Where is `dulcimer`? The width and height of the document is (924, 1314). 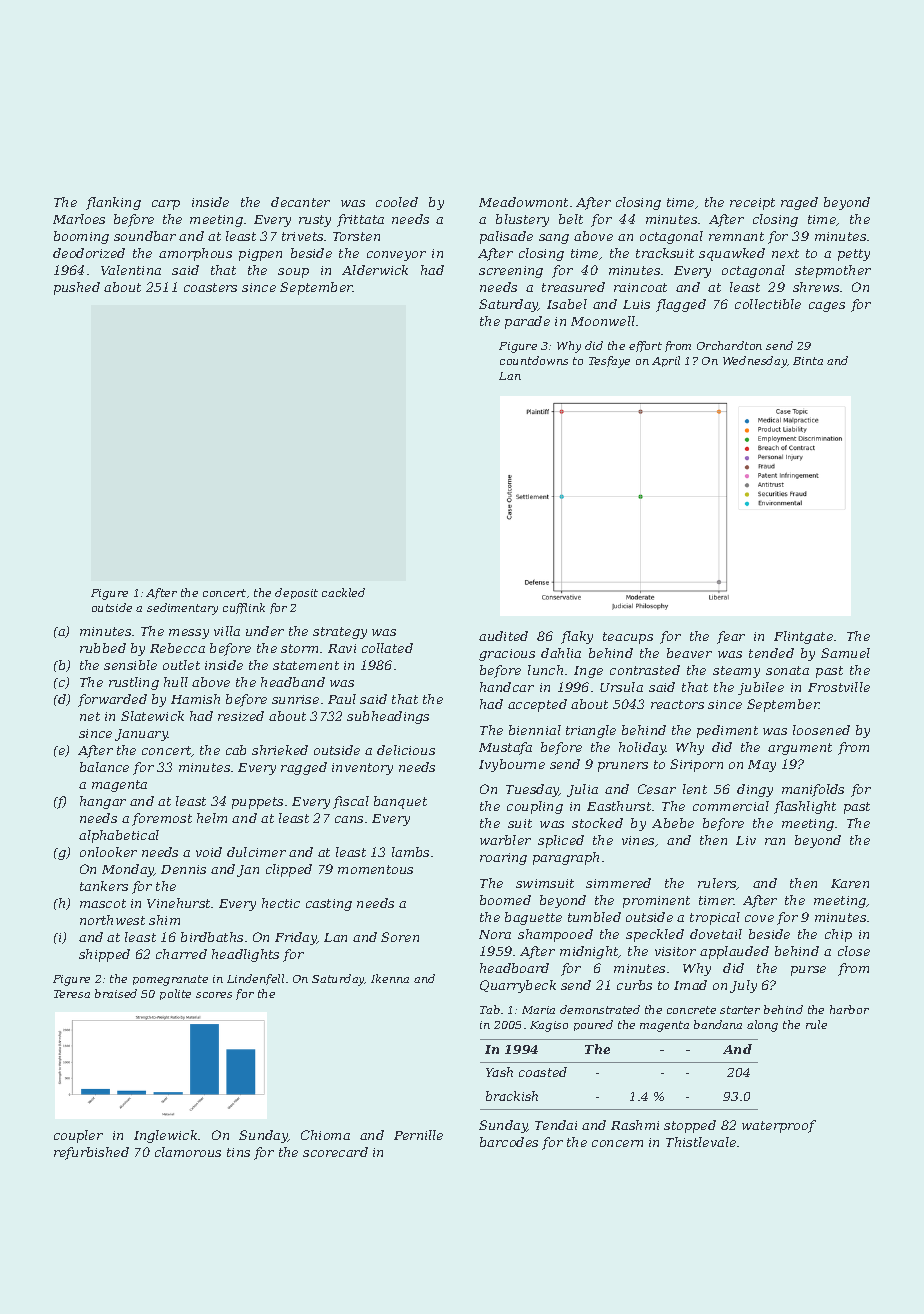
dulcimer is located at coordinates (256, 852).
